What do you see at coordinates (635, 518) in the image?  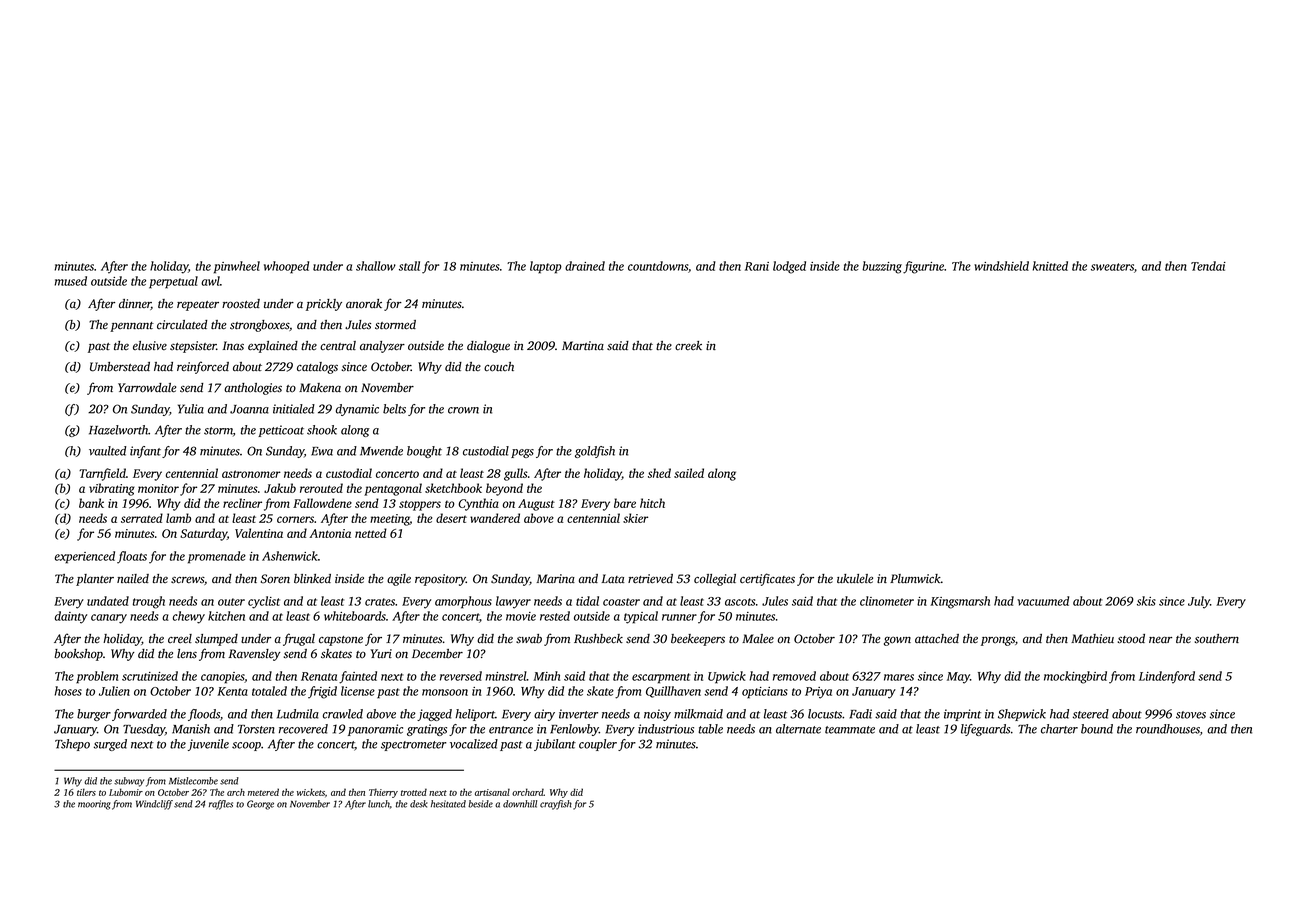 I see `skier` at bounding box center [635, 518].
